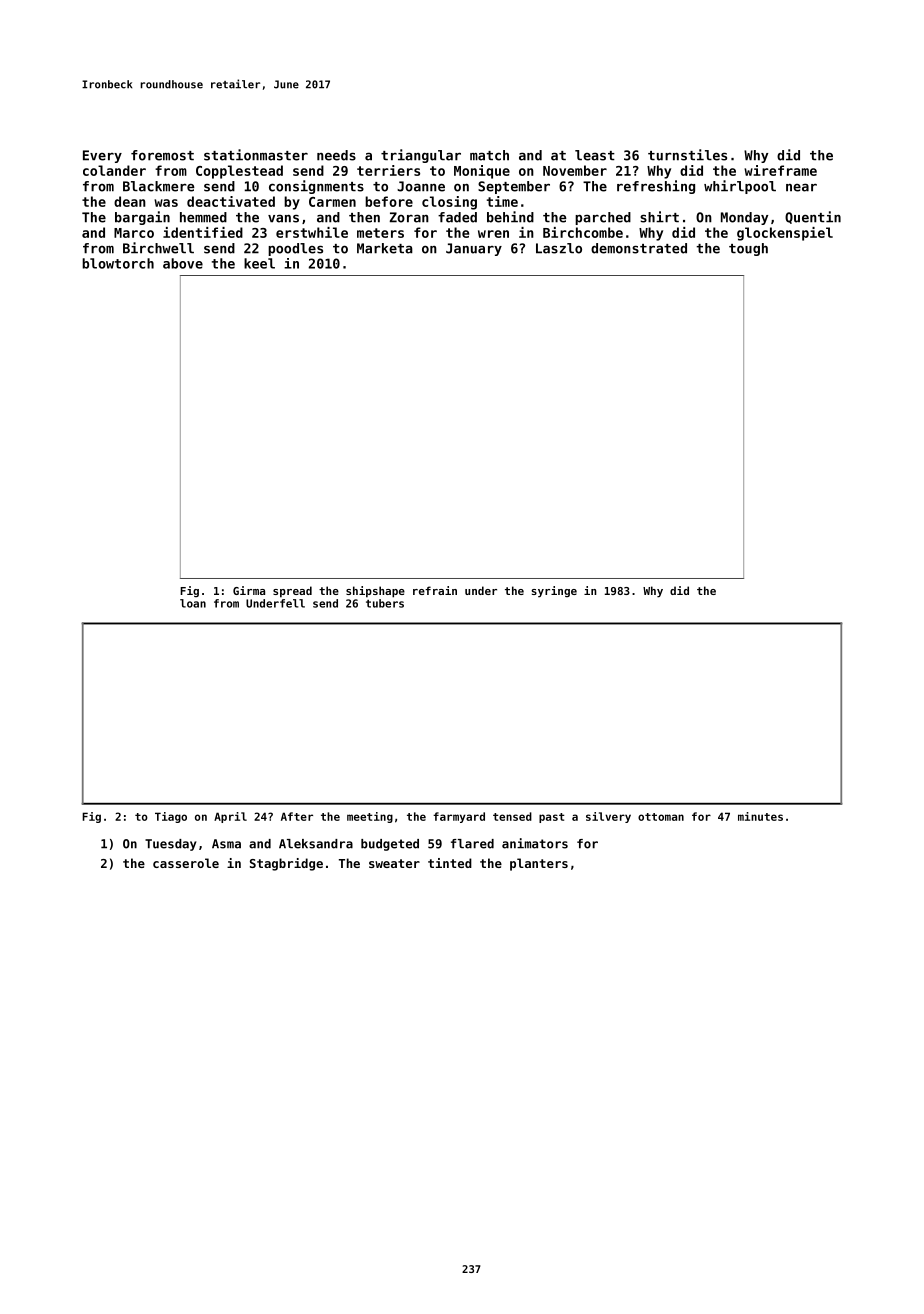 The height and width of the screenshot is (1314, 924). What do you see at coordinates (186, 863) in the screenshot?
I see `casserole` at bounding box center [186, 863].
